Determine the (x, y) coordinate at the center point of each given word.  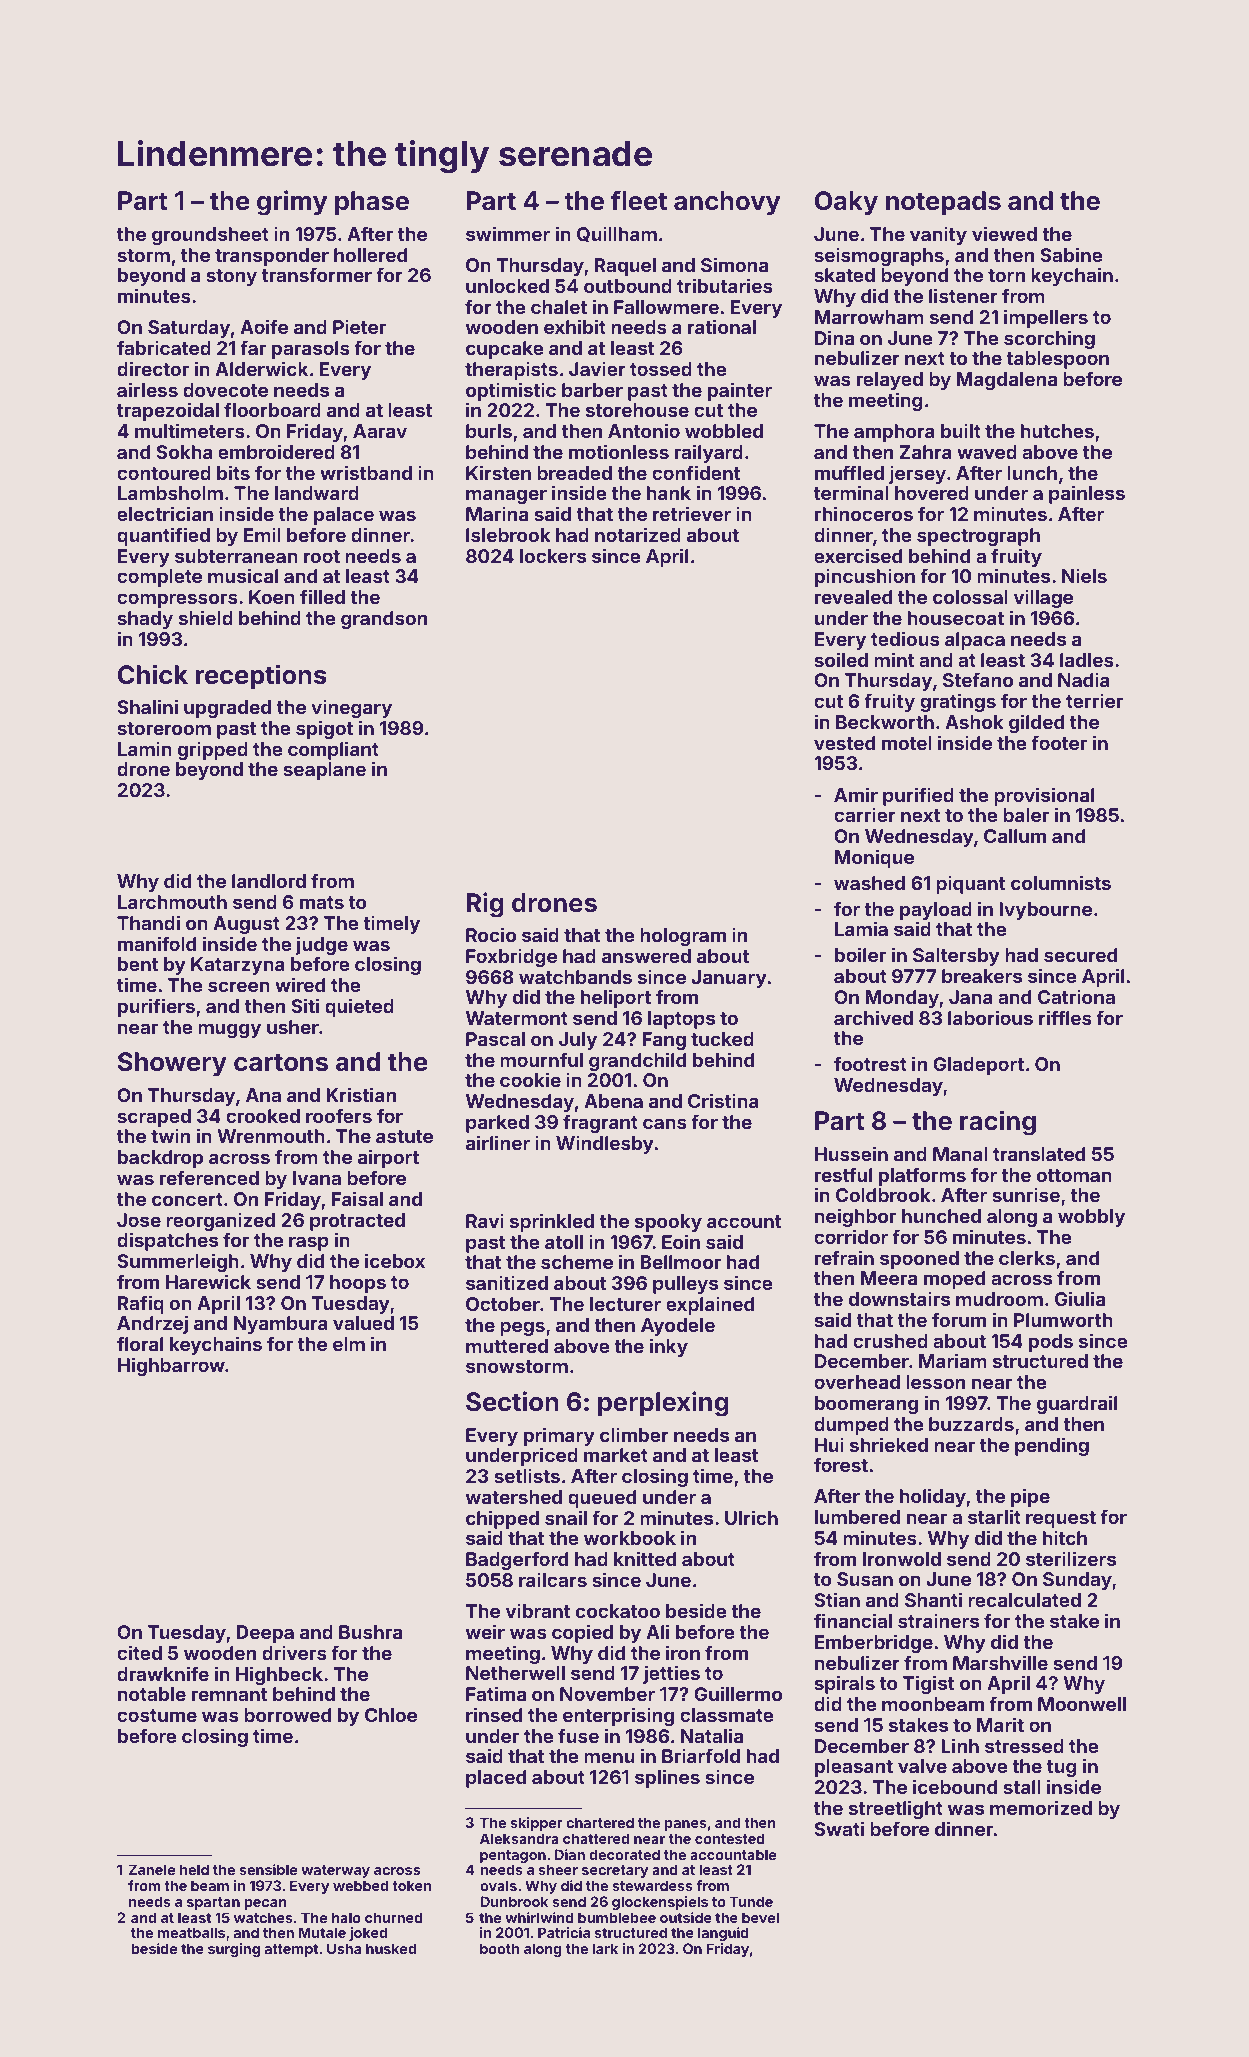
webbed (360, 1885)
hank (669, 493)
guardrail (1077, 1404)
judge (322, 945)
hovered (932, 493)
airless (147, 389)
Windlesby (605, 1144)
